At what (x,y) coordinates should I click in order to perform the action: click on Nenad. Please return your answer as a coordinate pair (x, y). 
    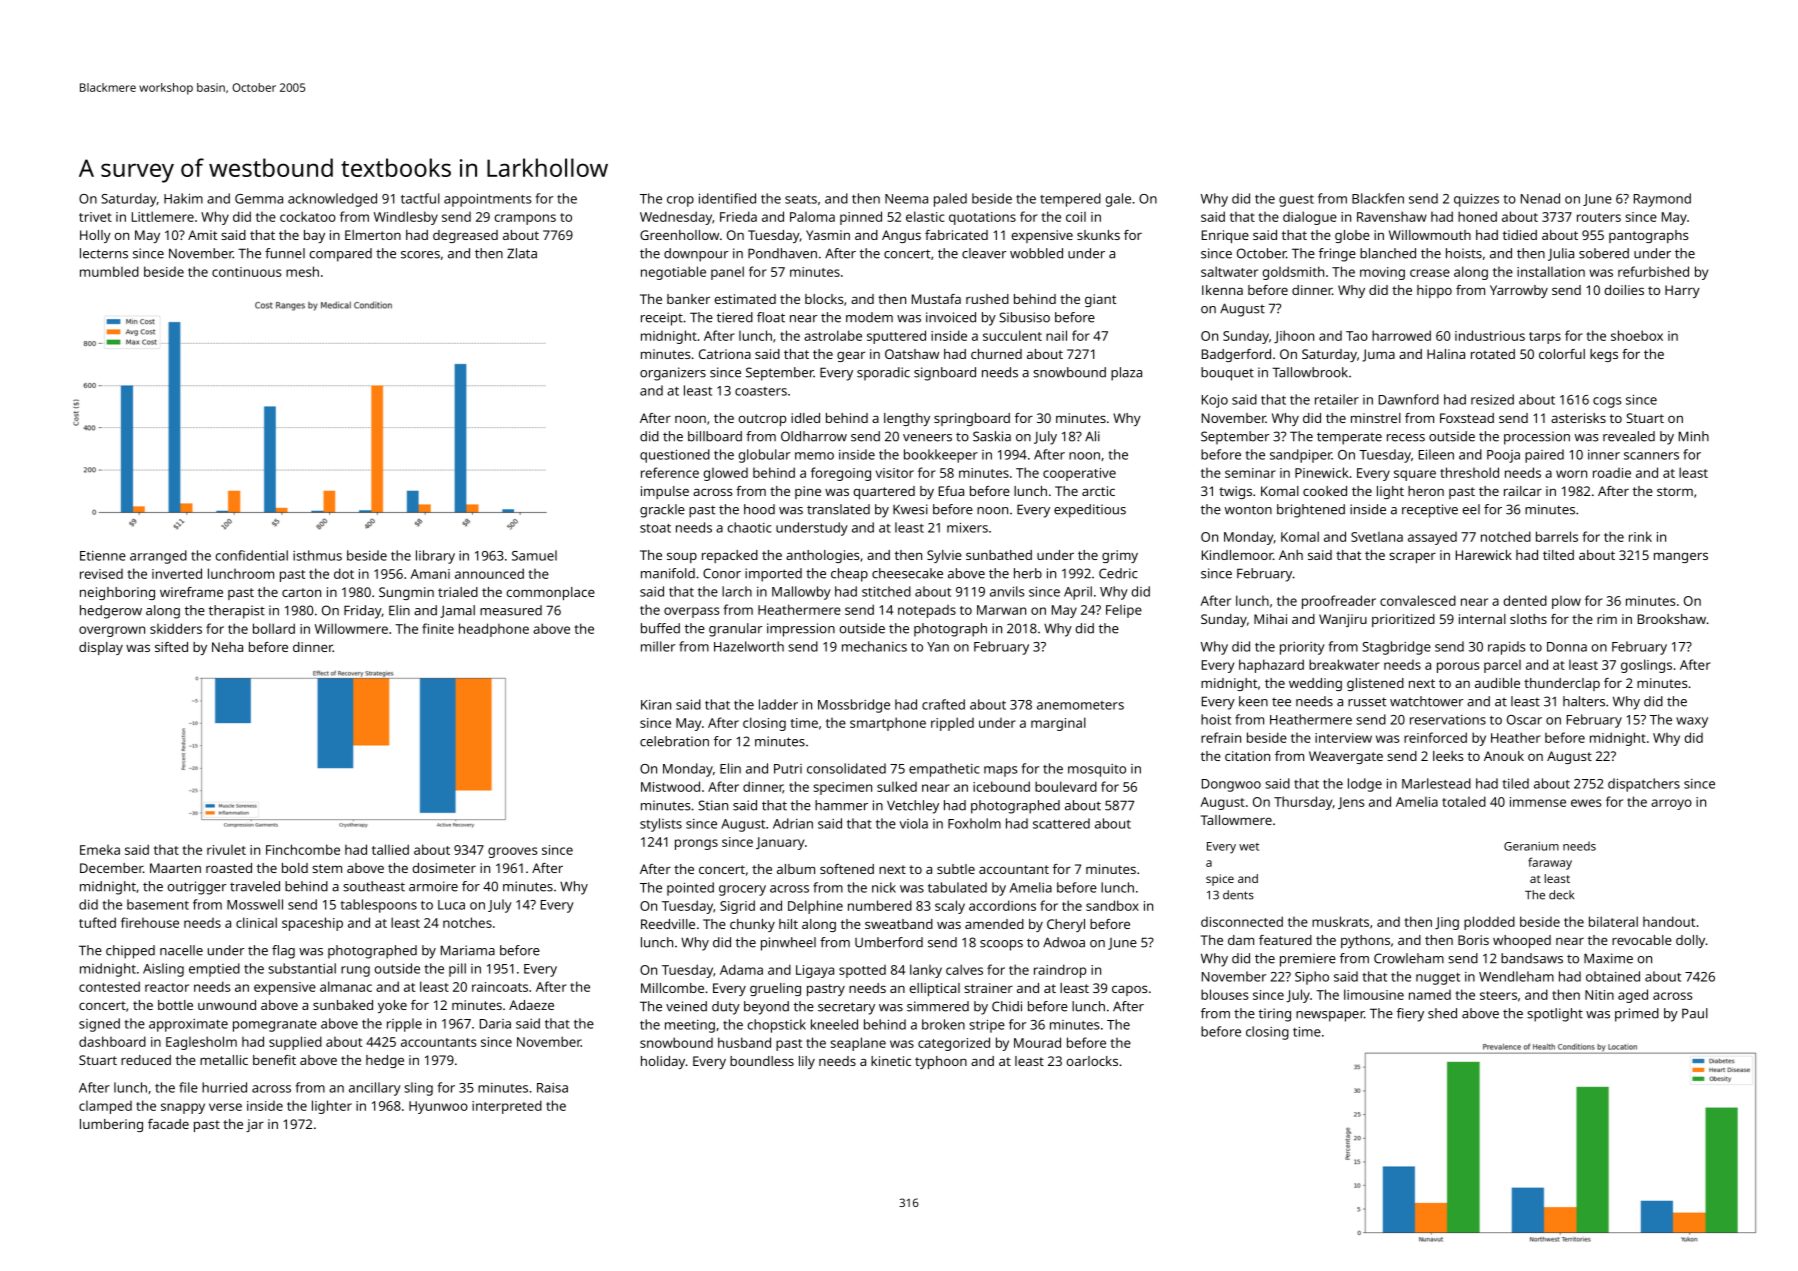
    Looking at the image, I should click on (1540, 198).
